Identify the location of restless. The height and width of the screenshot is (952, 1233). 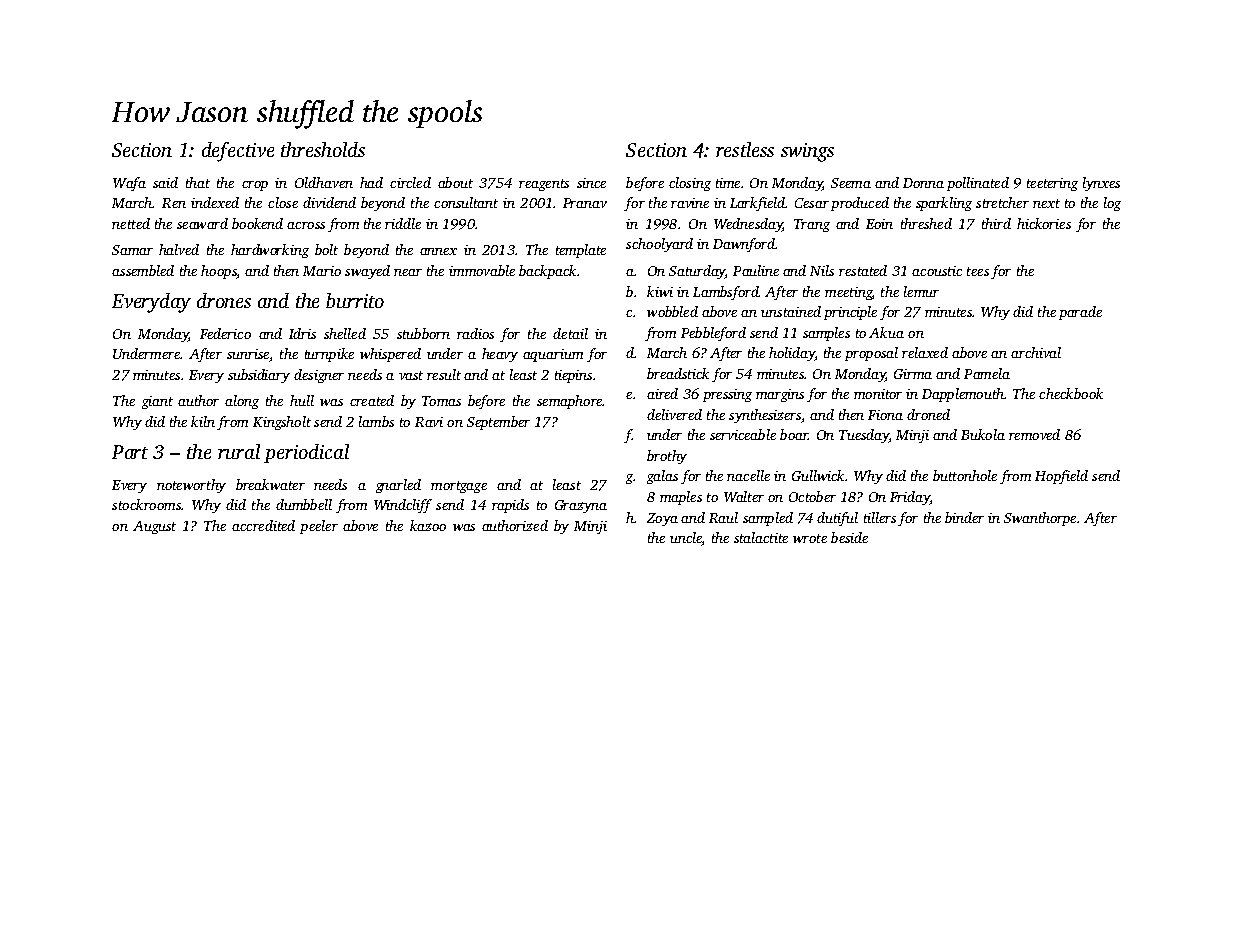
(745, 149).
